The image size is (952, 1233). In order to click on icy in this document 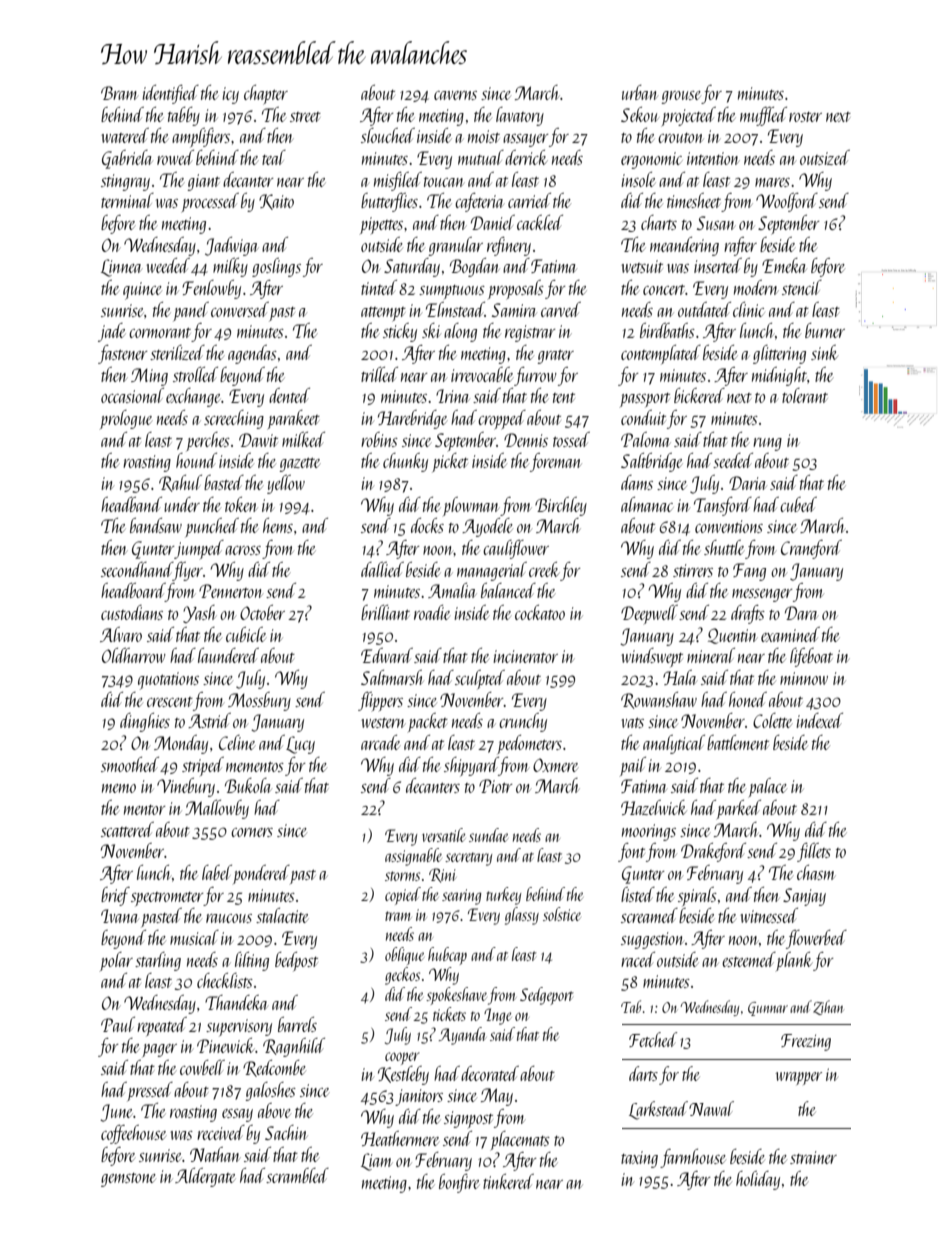, I will do `click(230, 95)`.
